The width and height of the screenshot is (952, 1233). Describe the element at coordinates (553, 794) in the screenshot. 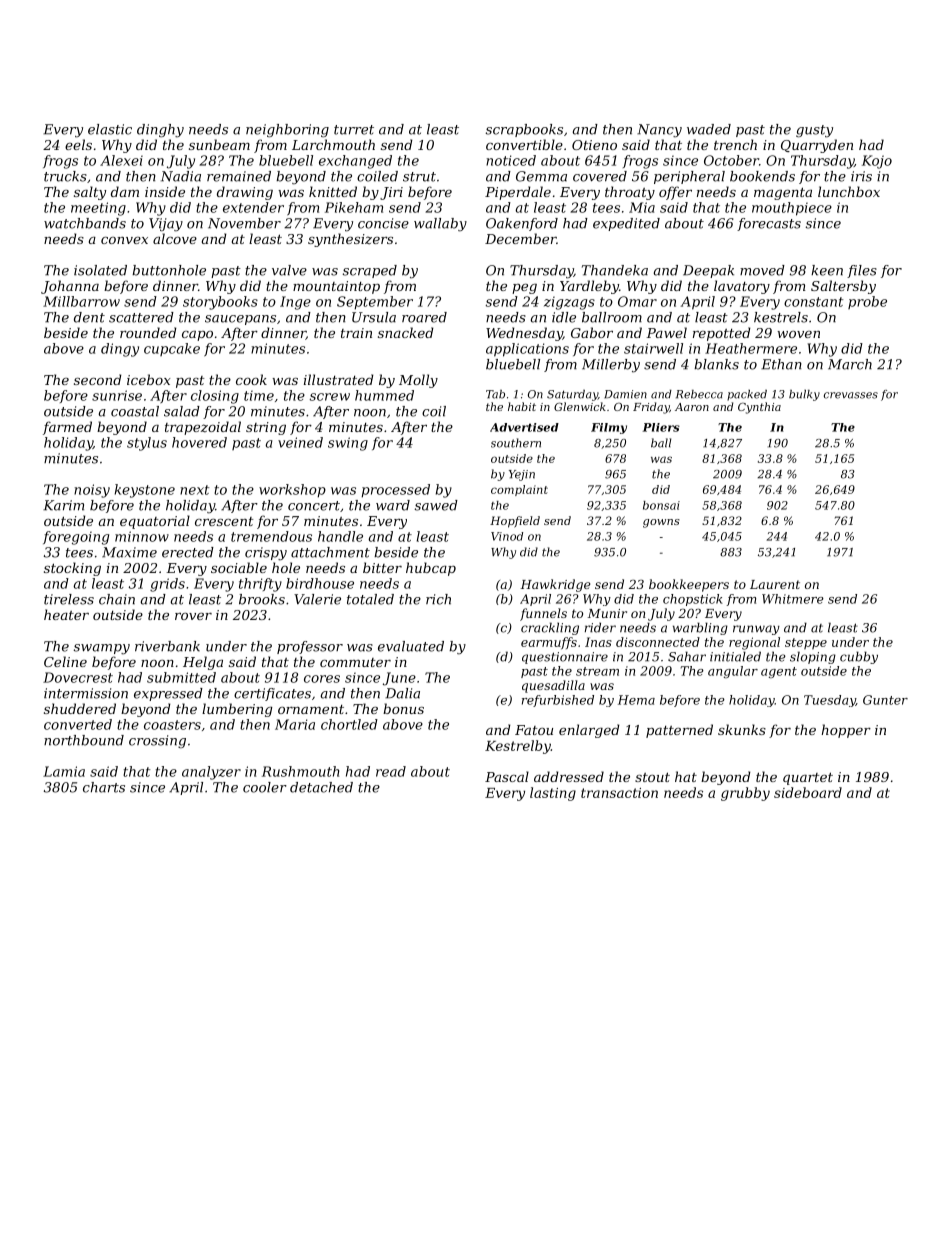

I see `lasting` at that location.
